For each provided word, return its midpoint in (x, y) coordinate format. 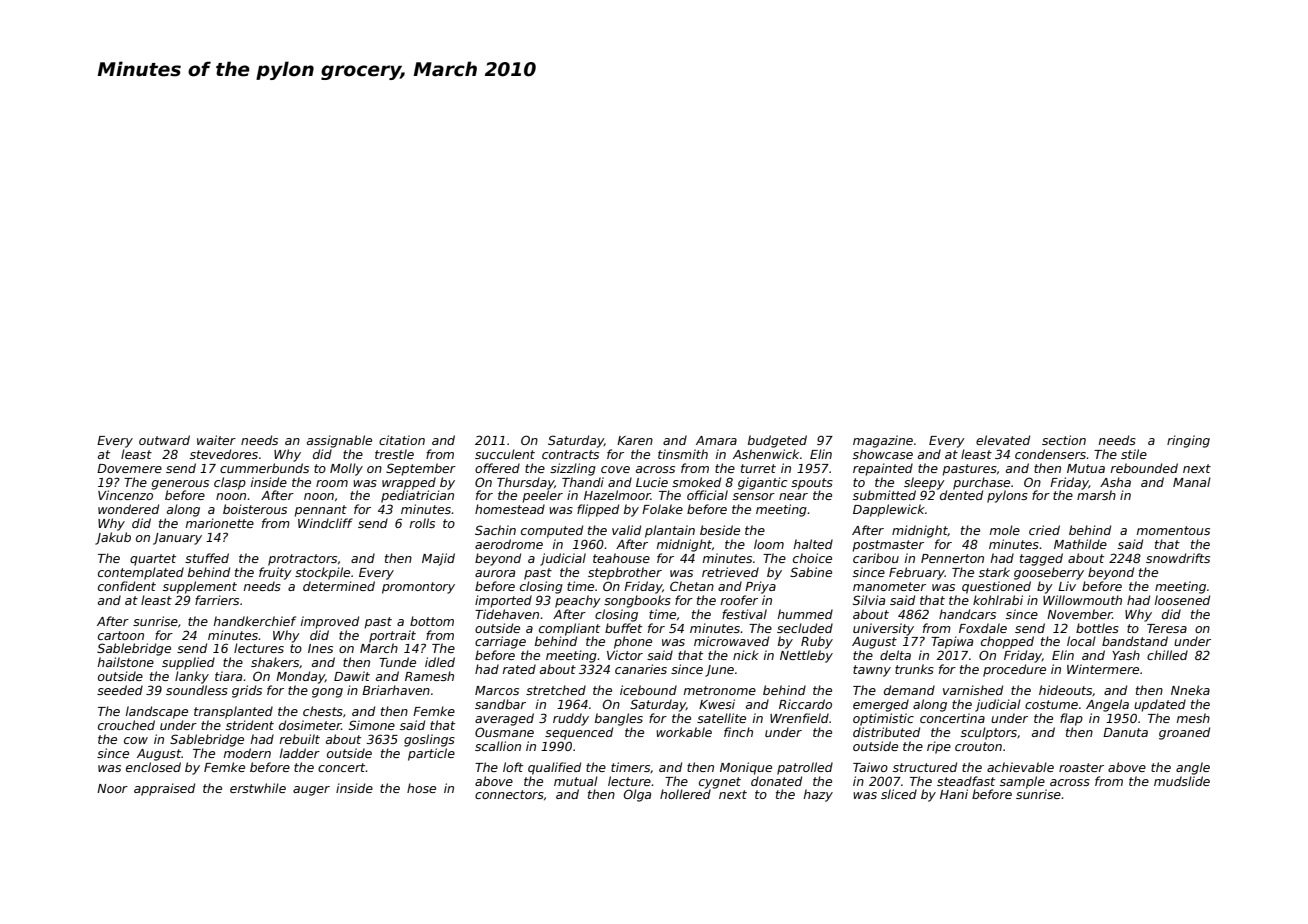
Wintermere (1103, 669)
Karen (635, 440)
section (1064, 440)
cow (136, 740)
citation (402, 440)
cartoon (121, 635)
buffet (623, 628)
